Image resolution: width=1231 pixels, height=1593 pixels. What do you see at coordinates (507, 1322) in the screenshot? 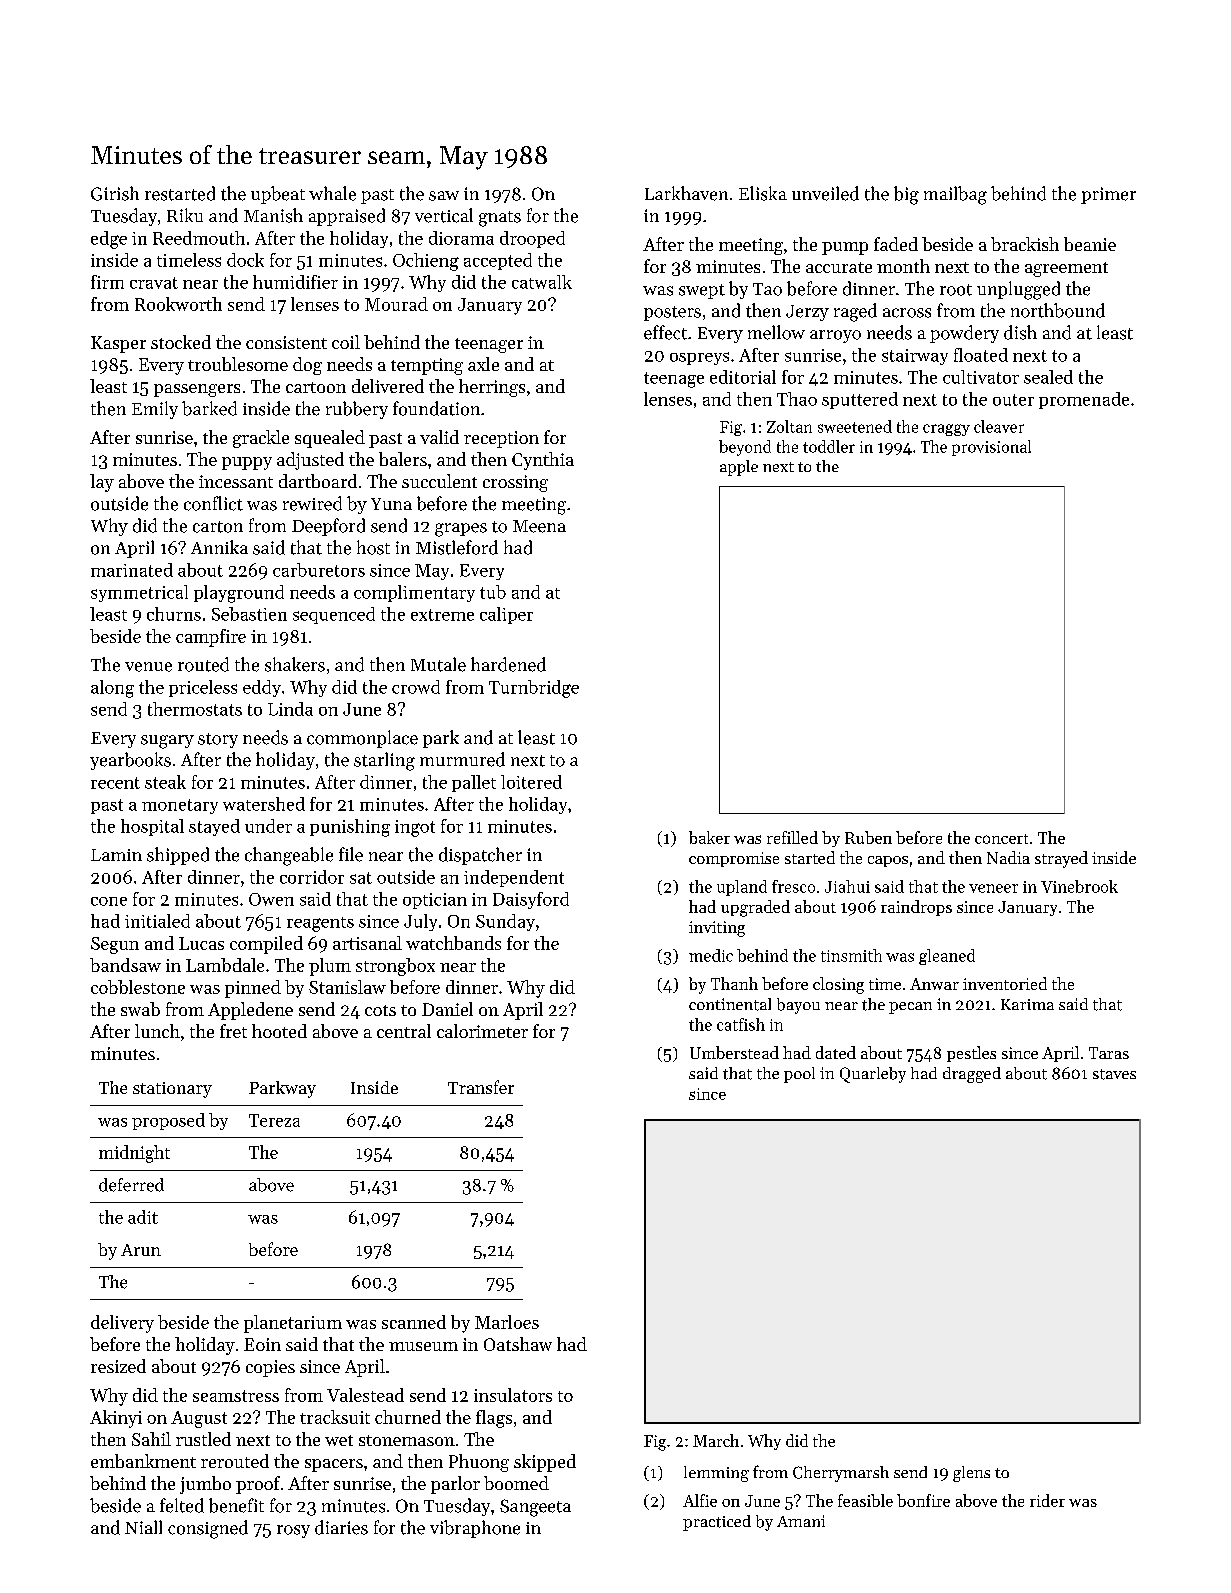
I see `Marloes` at bounding box center [507, 1322].
